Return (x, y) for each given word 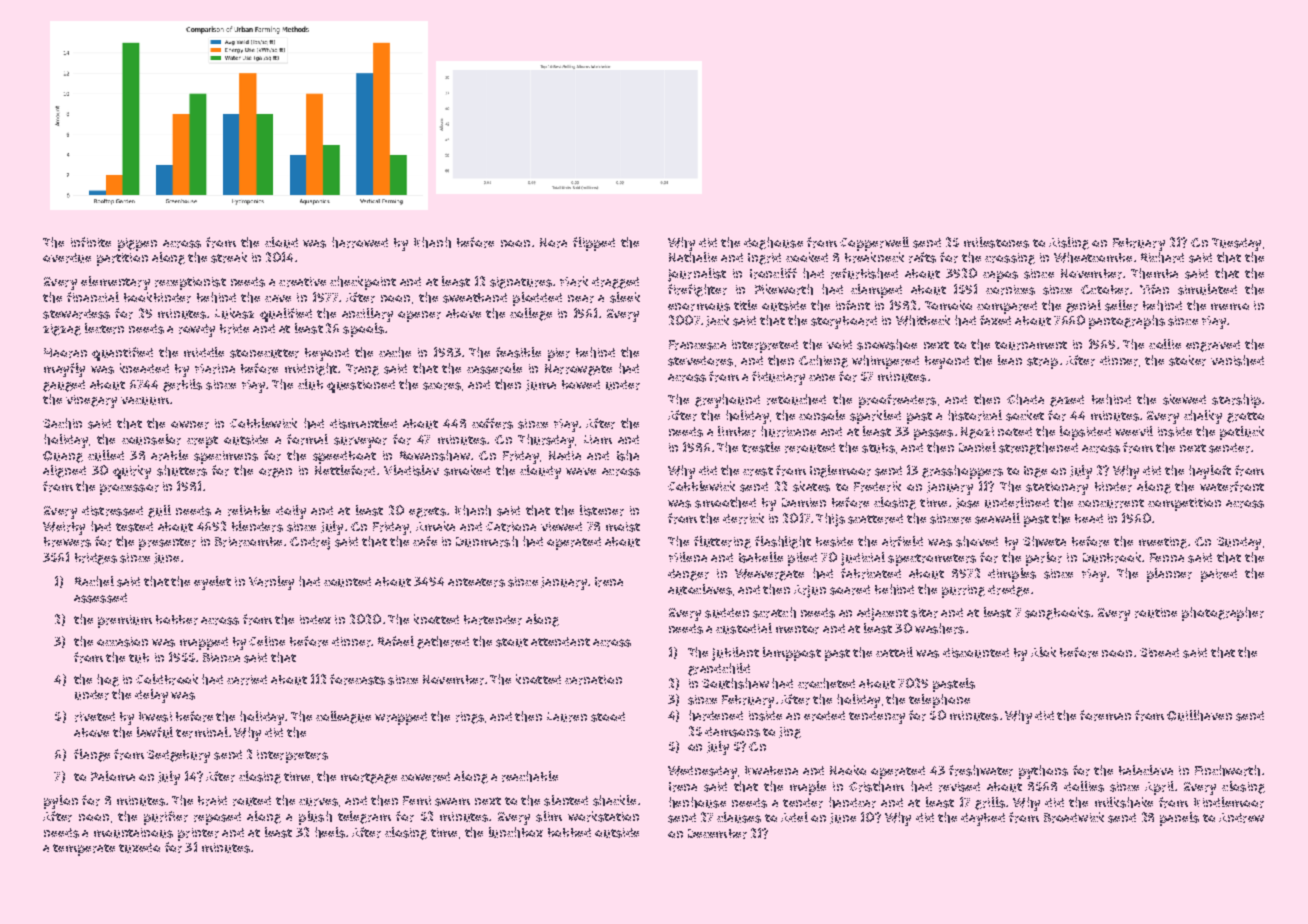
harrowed (360, 242)
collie (1165, 344)
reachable (530, 776)
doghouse (773, 243)
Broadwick (1074, 817)
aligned (64, 471)
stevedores (700, 361)
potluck (1242, 433)
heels (330, 832)
